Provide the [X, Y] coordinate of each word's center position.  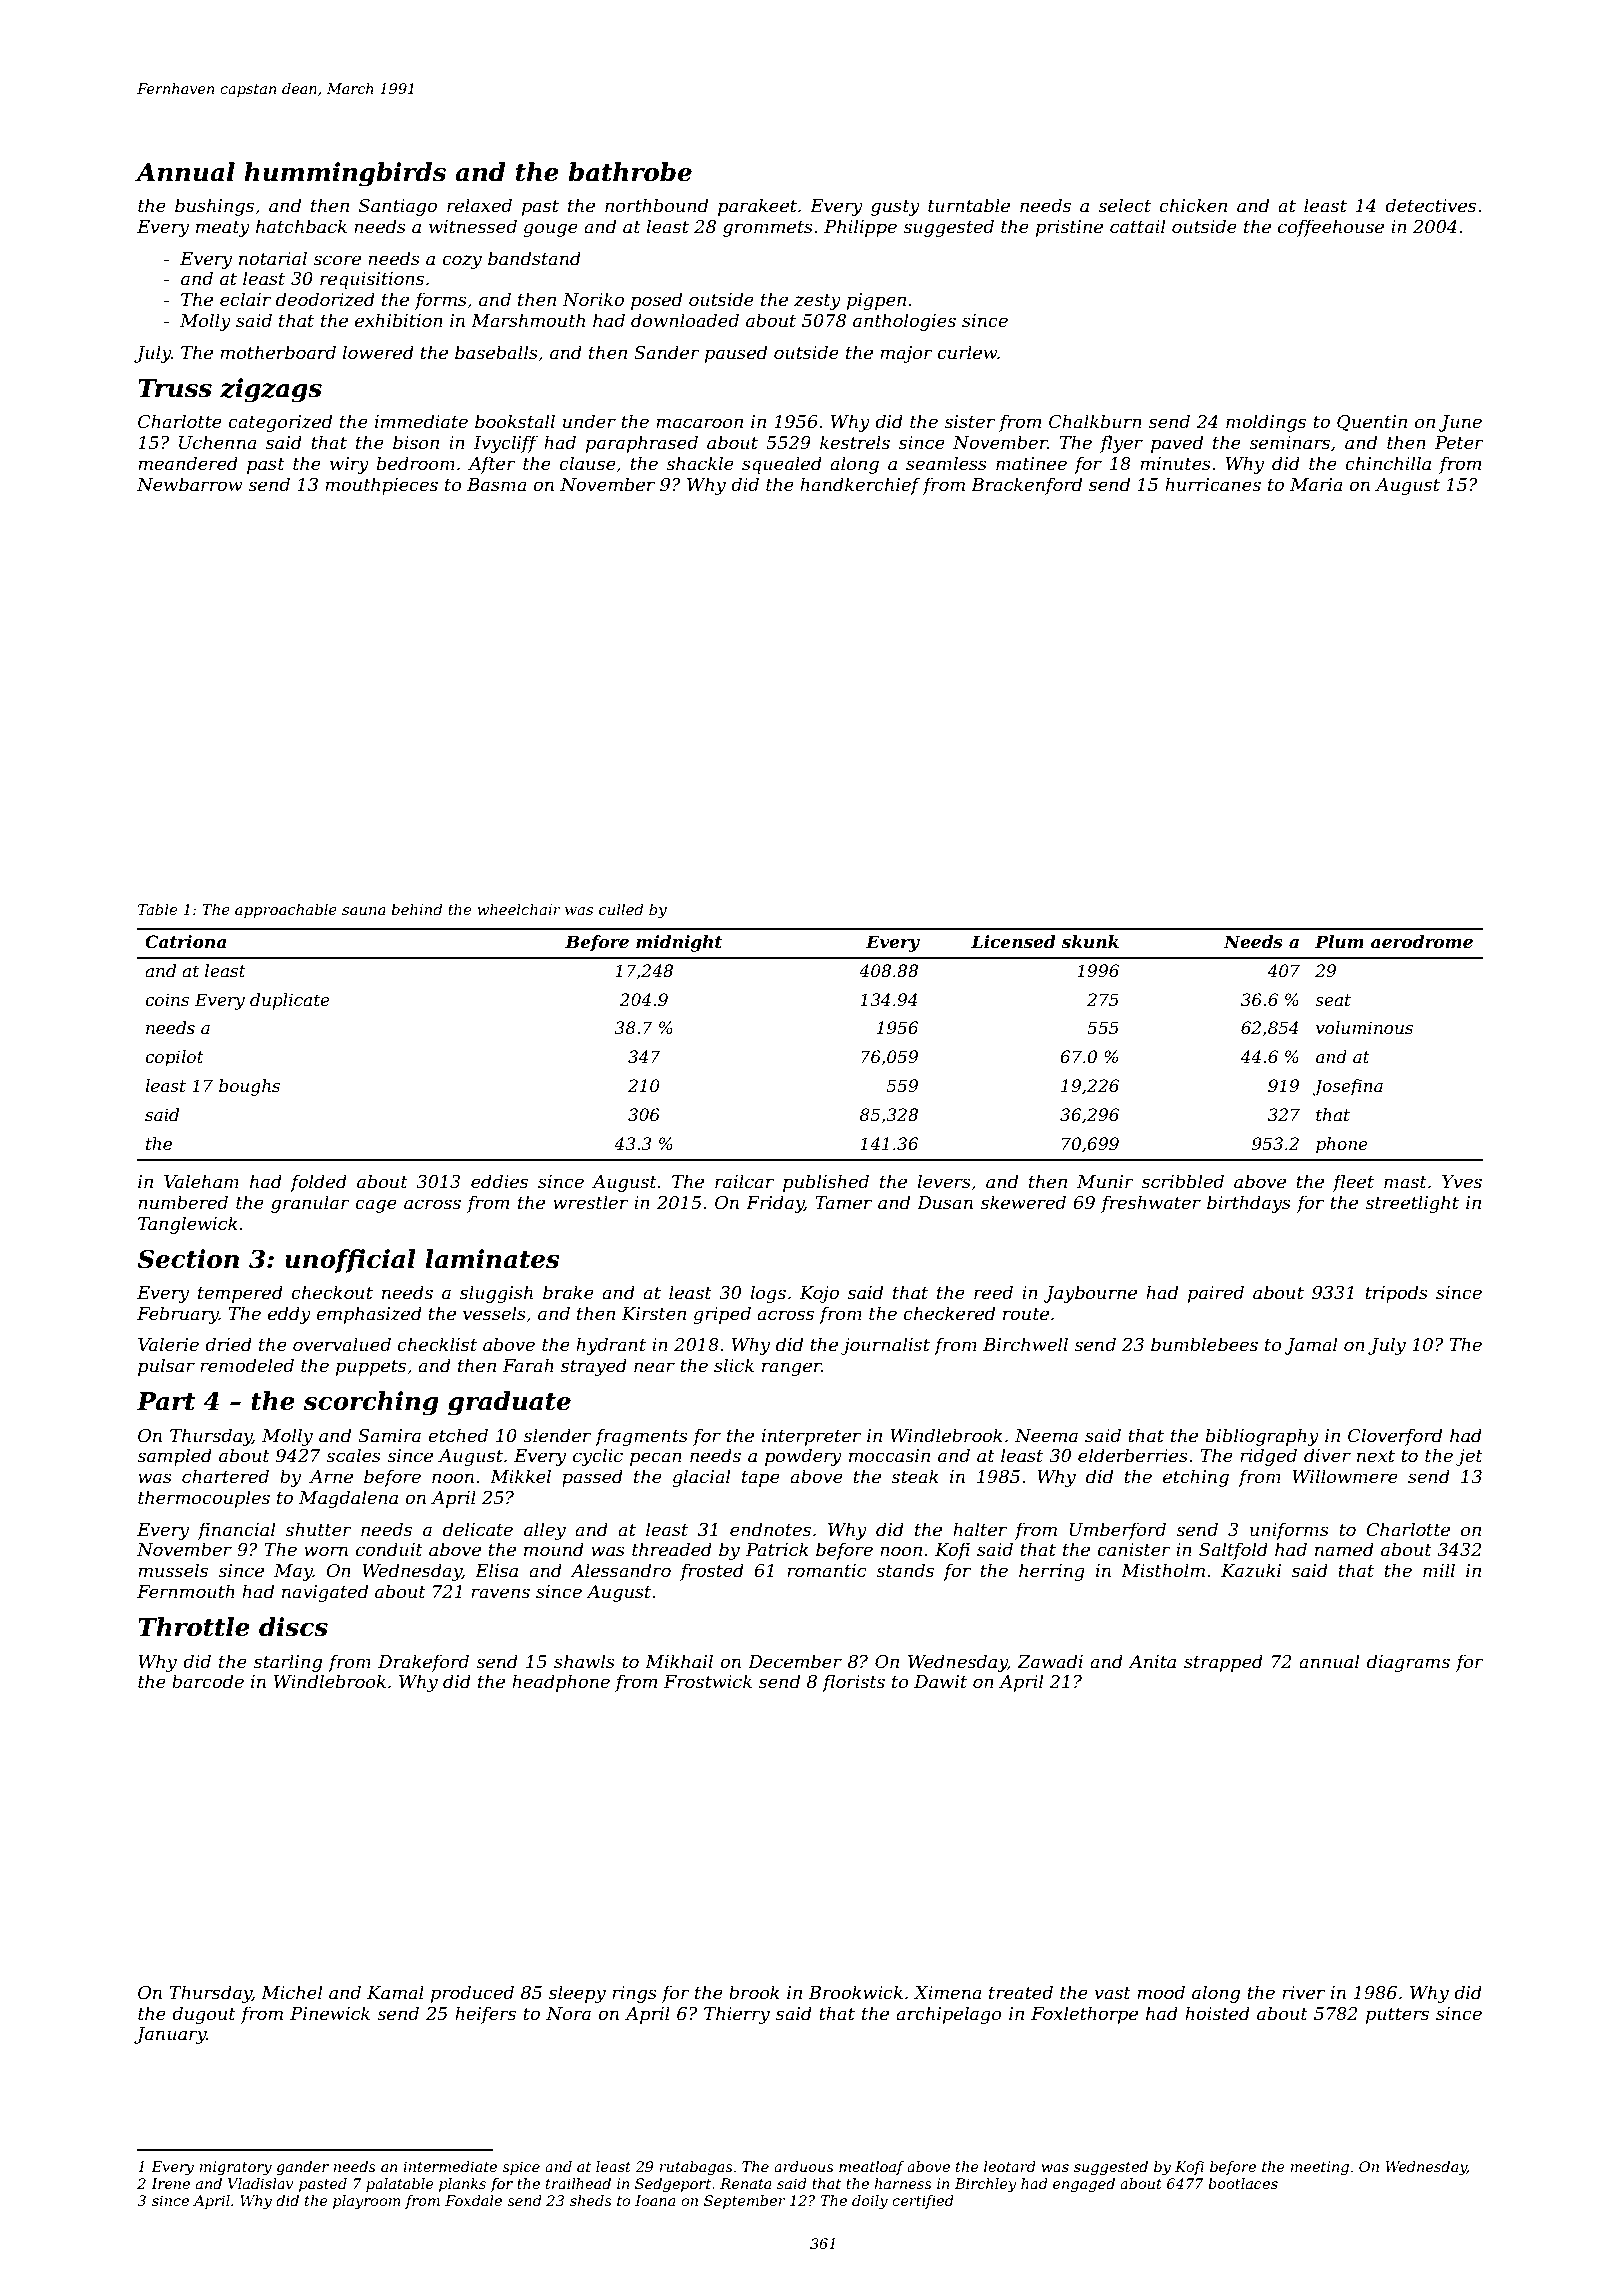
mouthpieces [381, 486]
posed [656, 301]
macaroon [699, 423]
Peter [1459, 443]
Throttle [194, 1627]
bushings [214, 207]
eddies [499, 1181]
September [744, 2202]
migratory [235, 2168]
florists [853, 1683]
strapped [1223, 1663]
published [826, 1183]
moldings [1266, 423]
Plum [1339, 941]
